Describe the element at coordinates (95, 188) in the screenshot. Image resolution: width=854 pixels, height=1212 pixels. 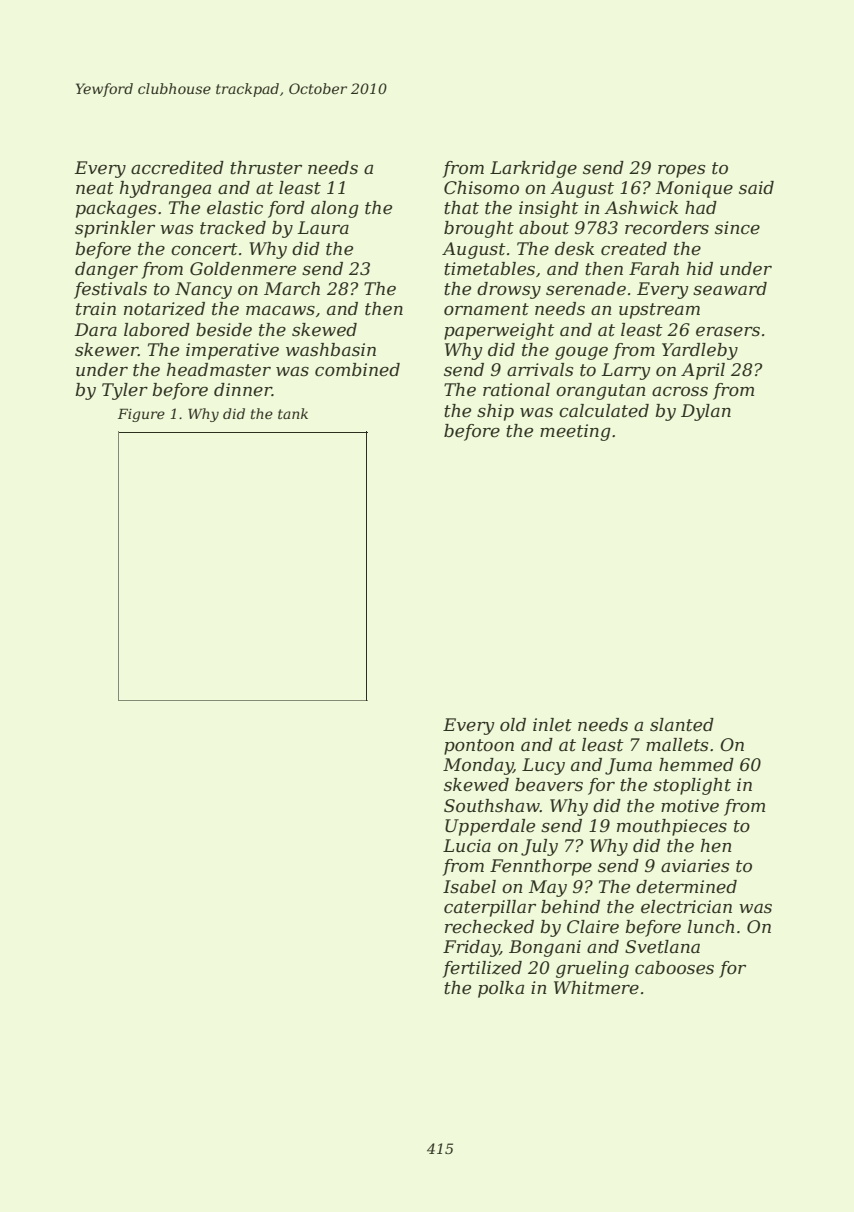
I see `neat` at that location.
